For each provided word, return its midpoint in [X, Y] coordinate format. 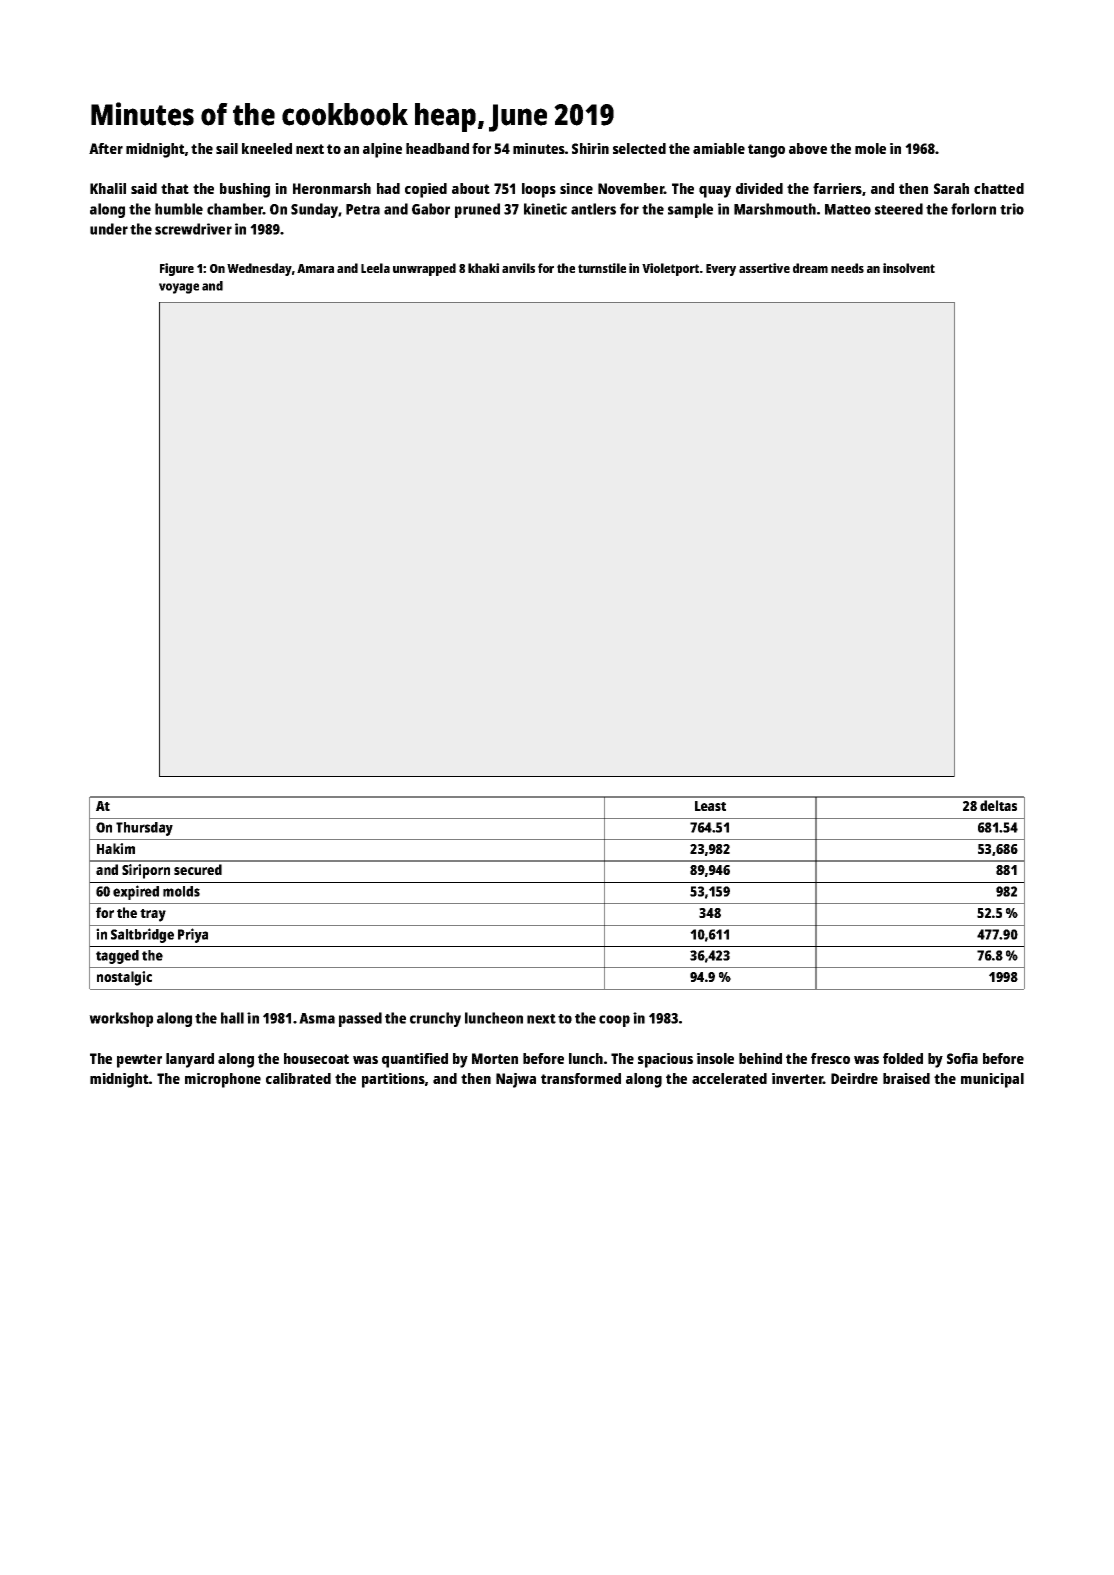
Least [710, 806]
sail [227, 148]
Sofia [962, 1058]
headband [437, 148]
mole [870, 148]
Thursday [144, 829]
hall [232, 1018]
